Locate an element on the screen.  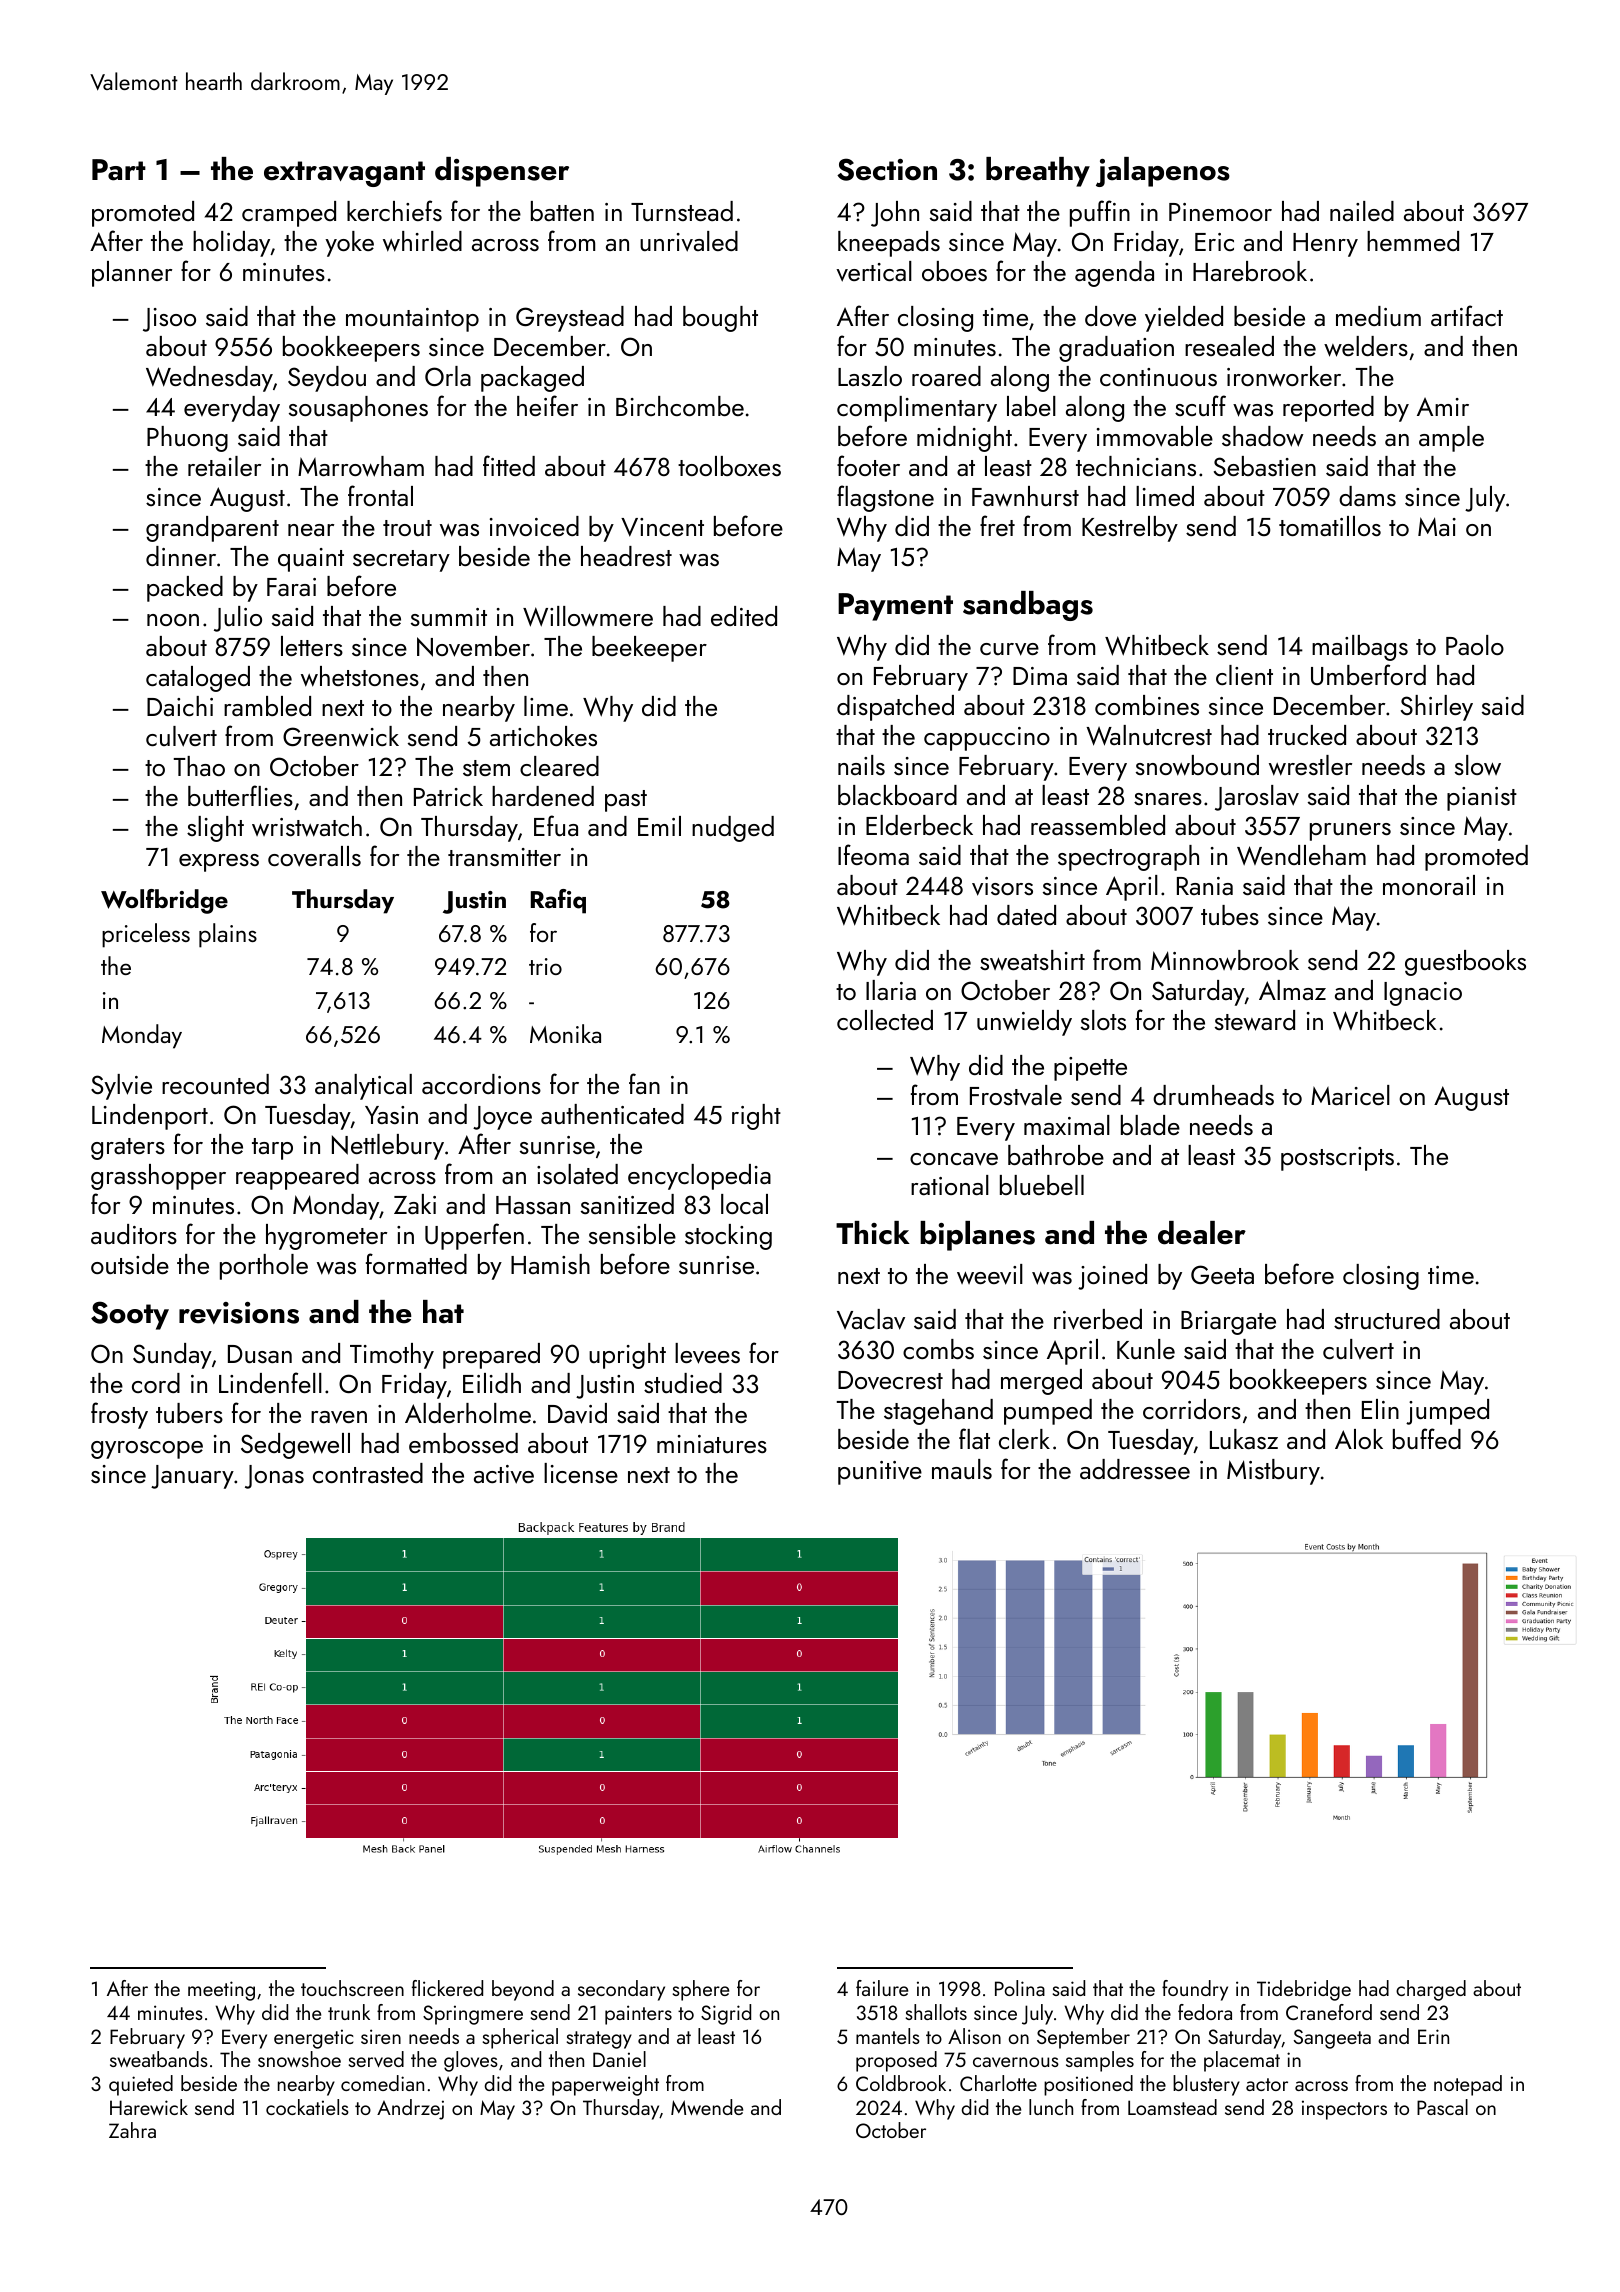
secondary is located at coordinates (621, 1990).
